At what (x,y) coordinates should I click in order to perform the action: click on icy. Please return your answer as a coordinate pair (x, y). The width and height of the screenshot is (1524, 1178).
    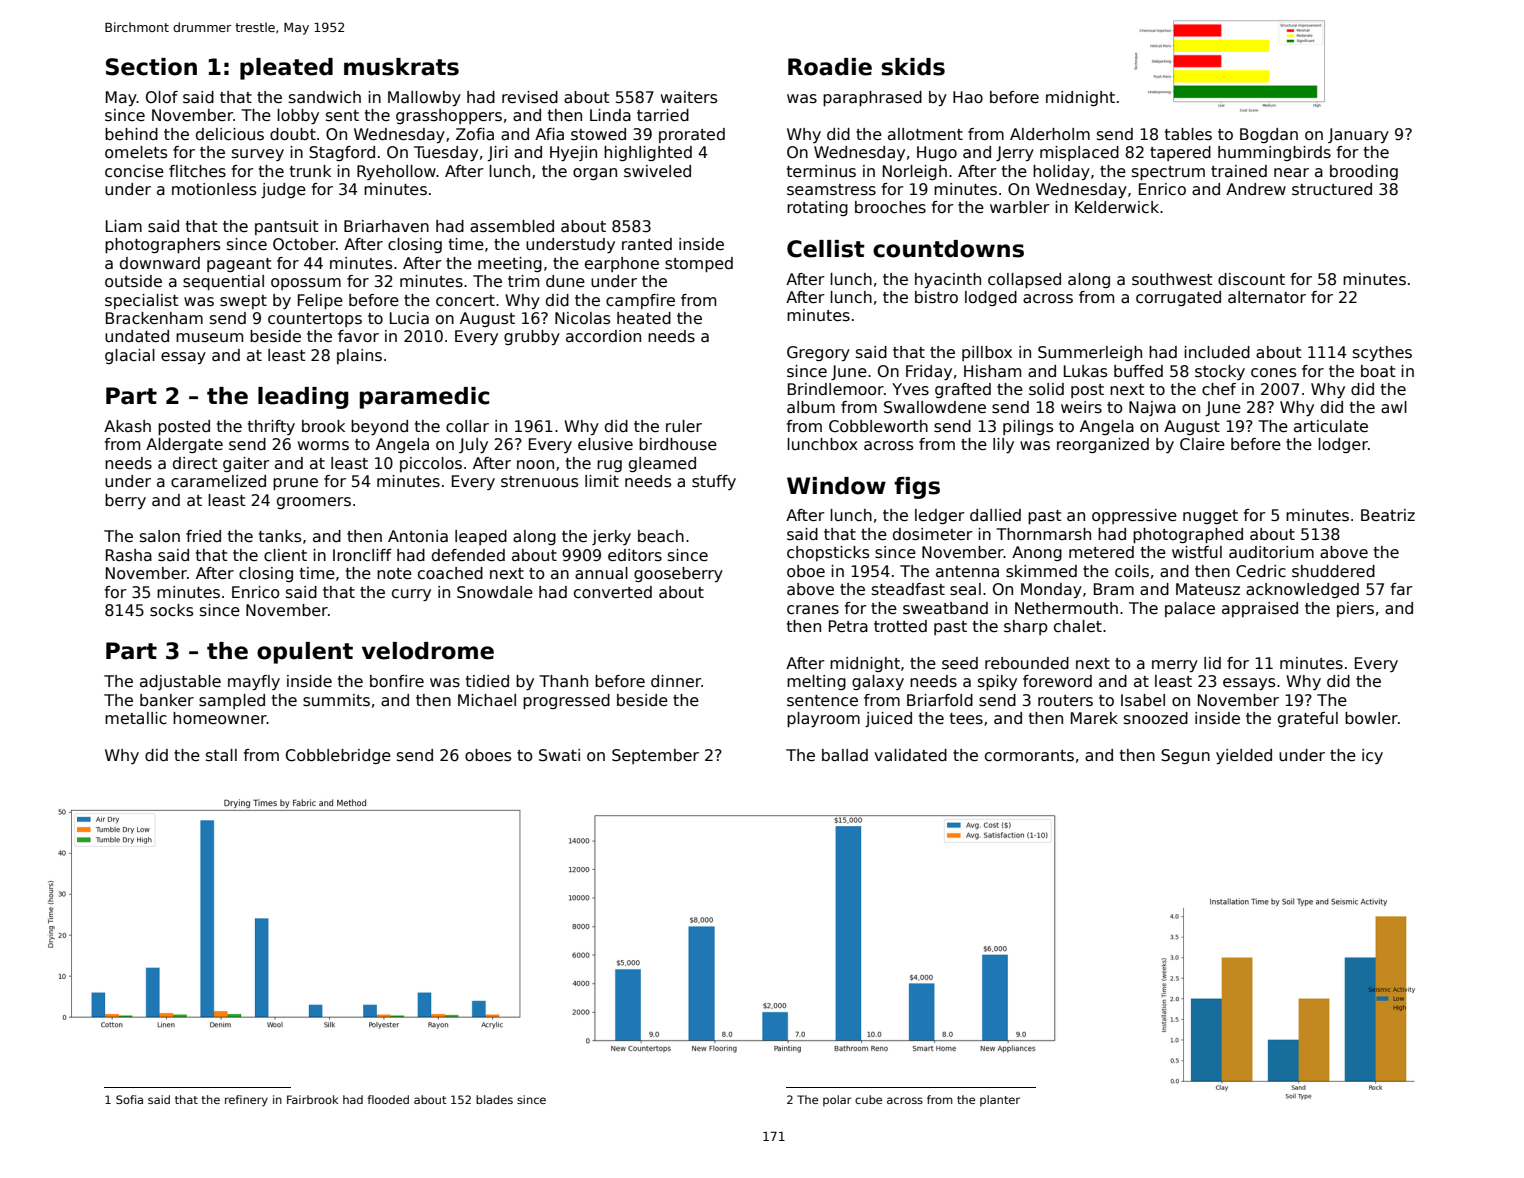
    Looking at the image, I should click on (1372, 756).
